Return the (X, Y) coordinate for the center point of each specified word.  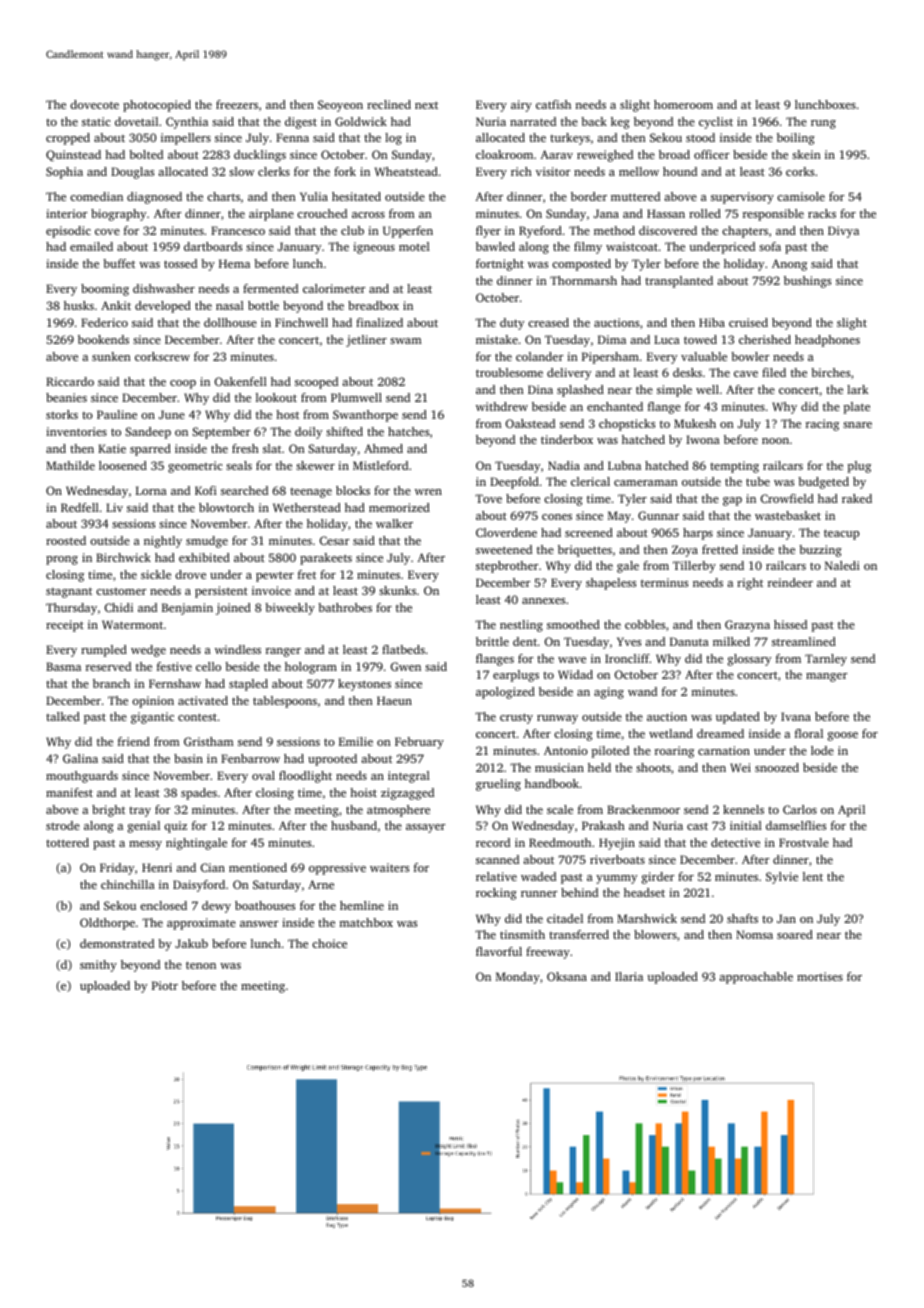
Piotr (165, 985)
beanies (66, 397)
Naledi (842, 565)
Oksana (567, 976)
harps (698, 534)
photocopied (157, 106)
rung (823, 124)
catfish (553, 104)
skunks (397, 590)
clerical (590, 481)
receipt (65, 626)
